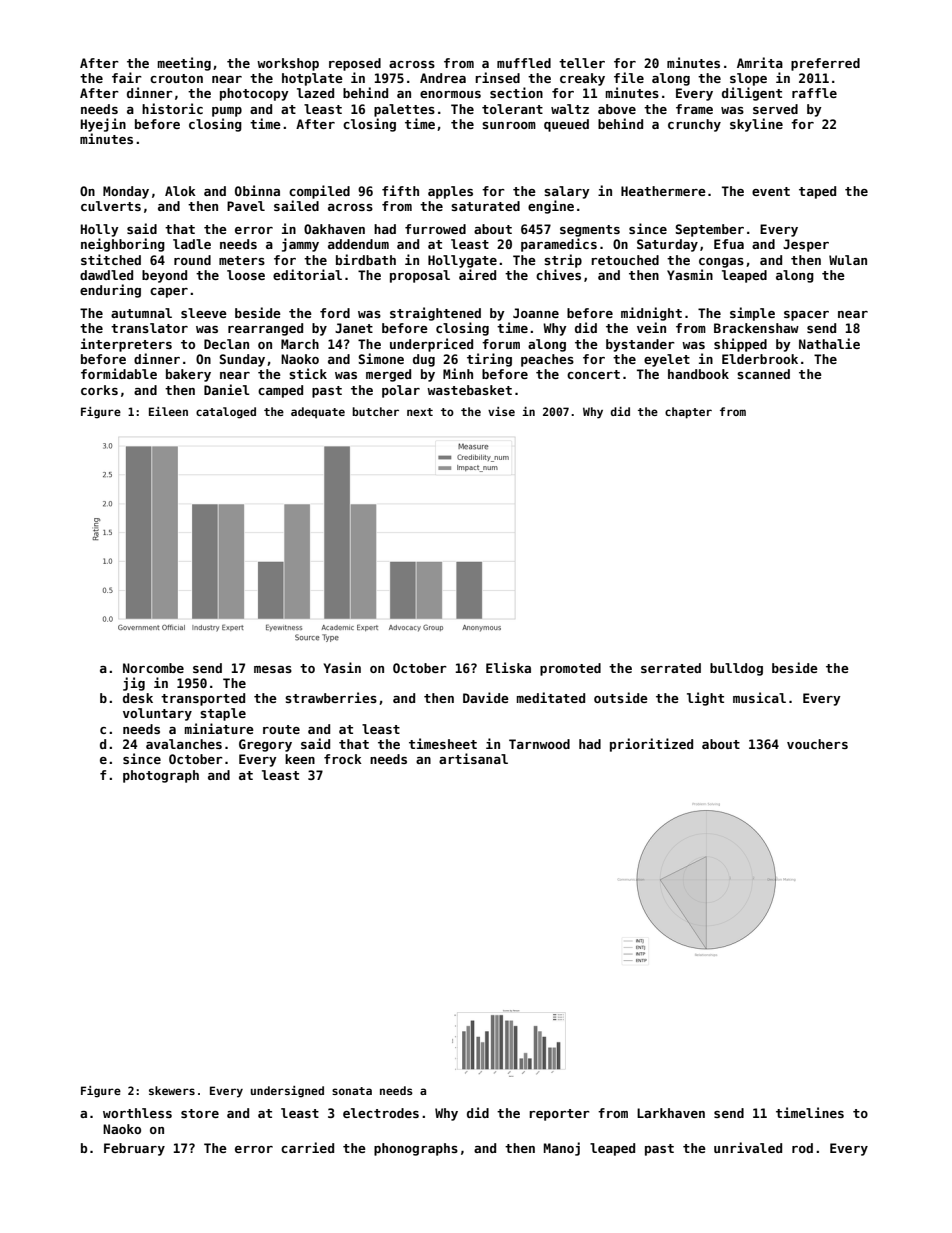 This page has height=1233, width=952. What do you see at coordinates (288, 64) in the page?
I see `workshop` at bounding box center [288, 64].
